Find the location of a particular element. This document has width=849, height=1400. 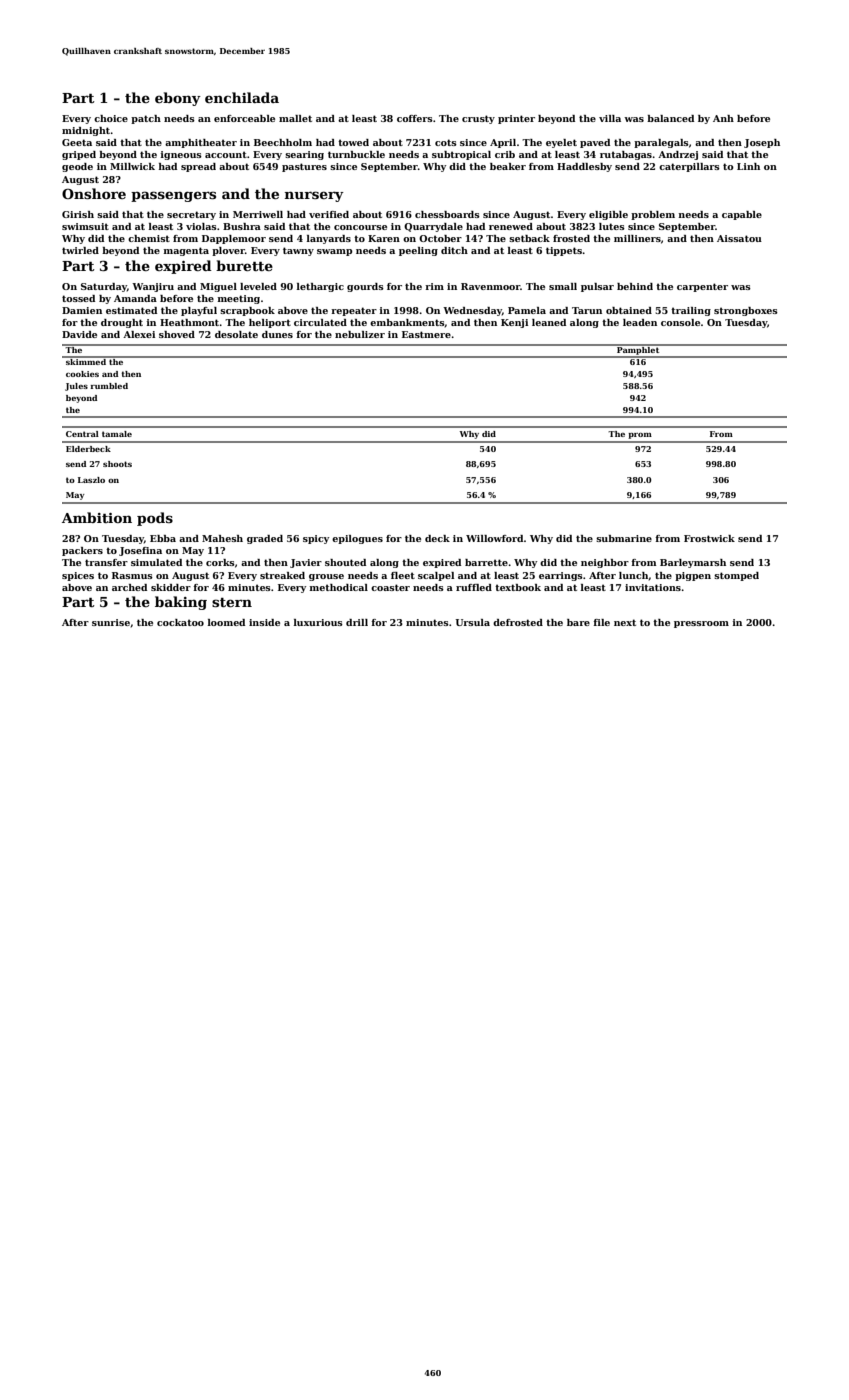

drill is located at coordinates (357, 622).
